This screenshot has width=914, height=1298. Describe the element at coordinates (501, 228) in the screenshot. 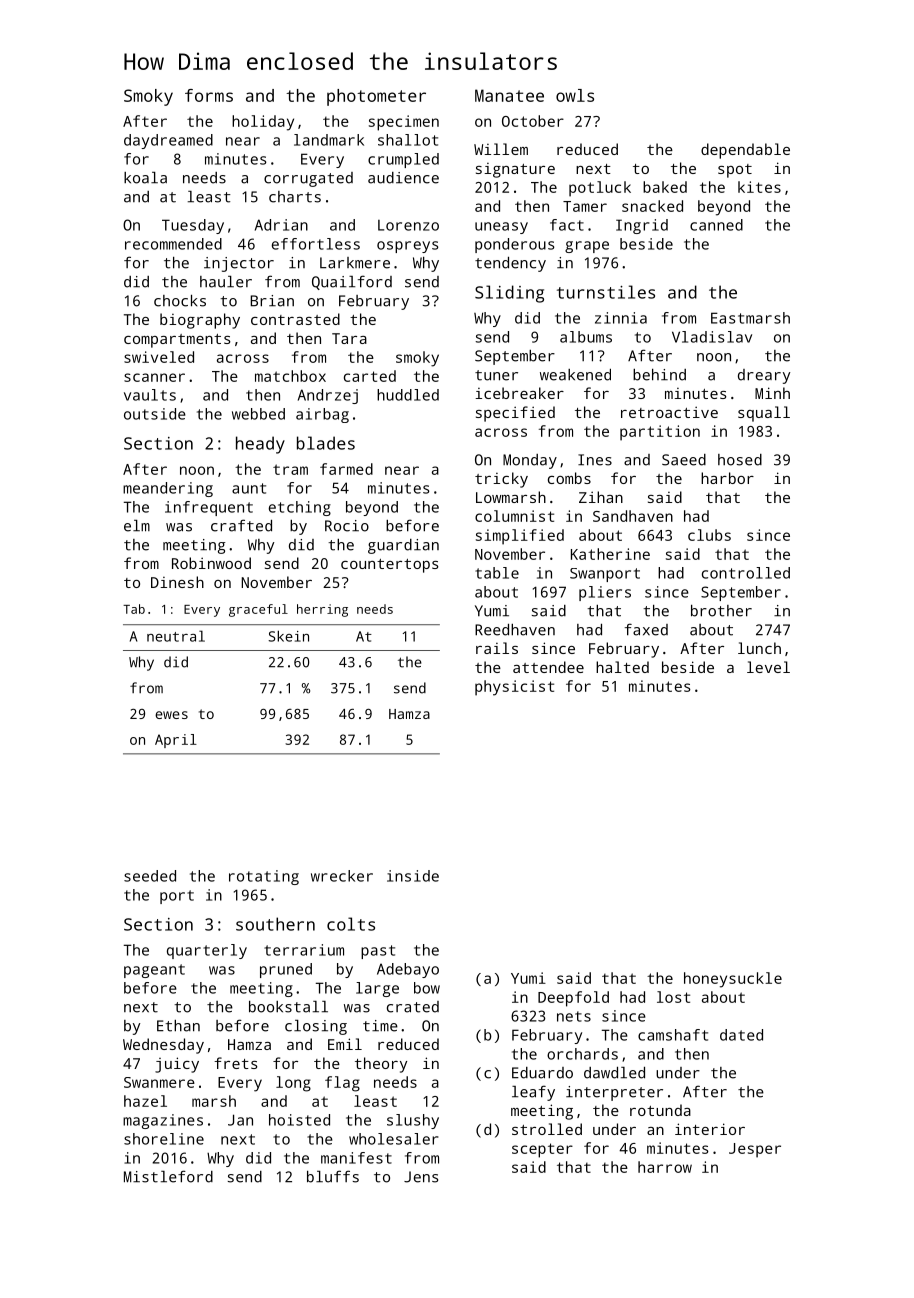

I see `uneasy` at that location.
